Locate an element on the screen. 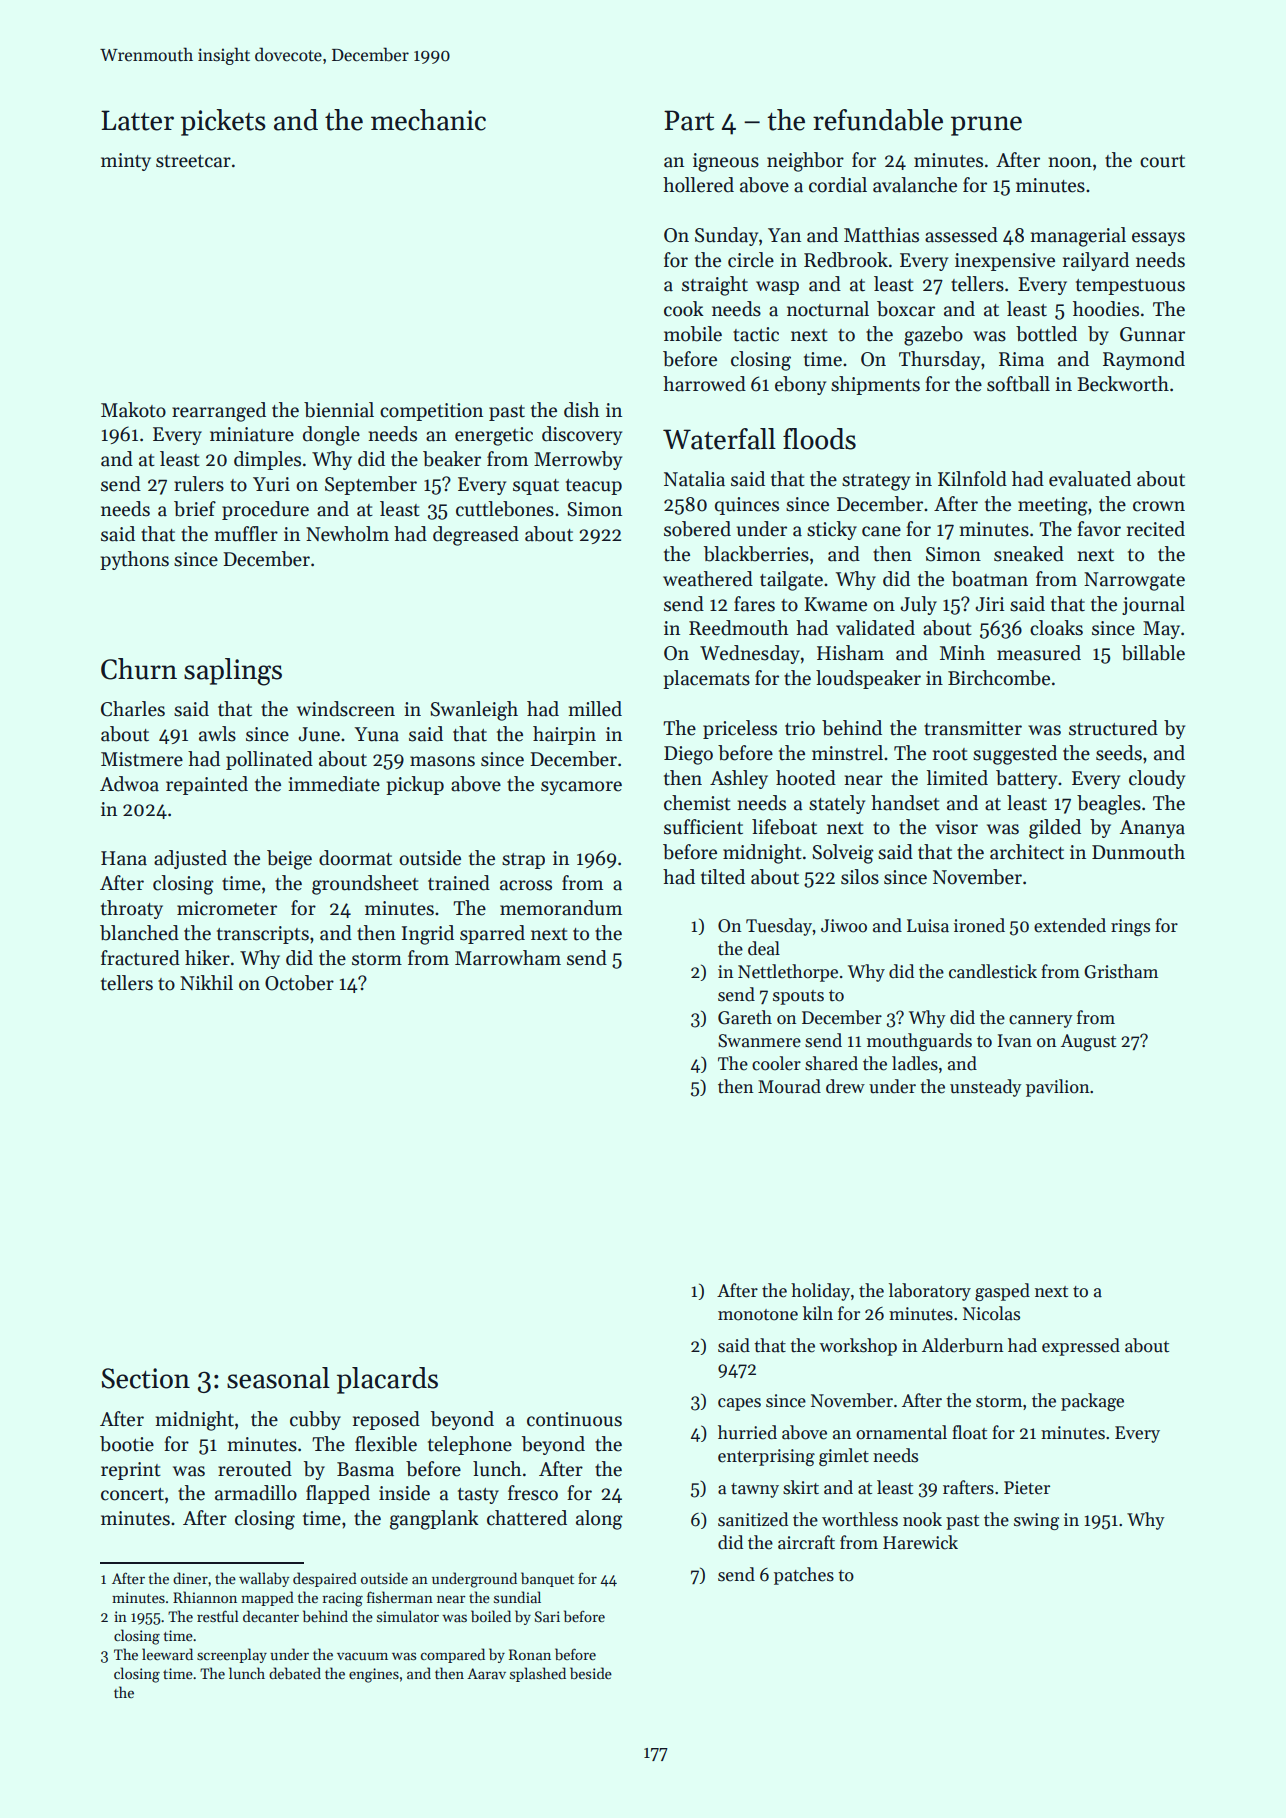  Makoto is located at coordinates (133, 410).
